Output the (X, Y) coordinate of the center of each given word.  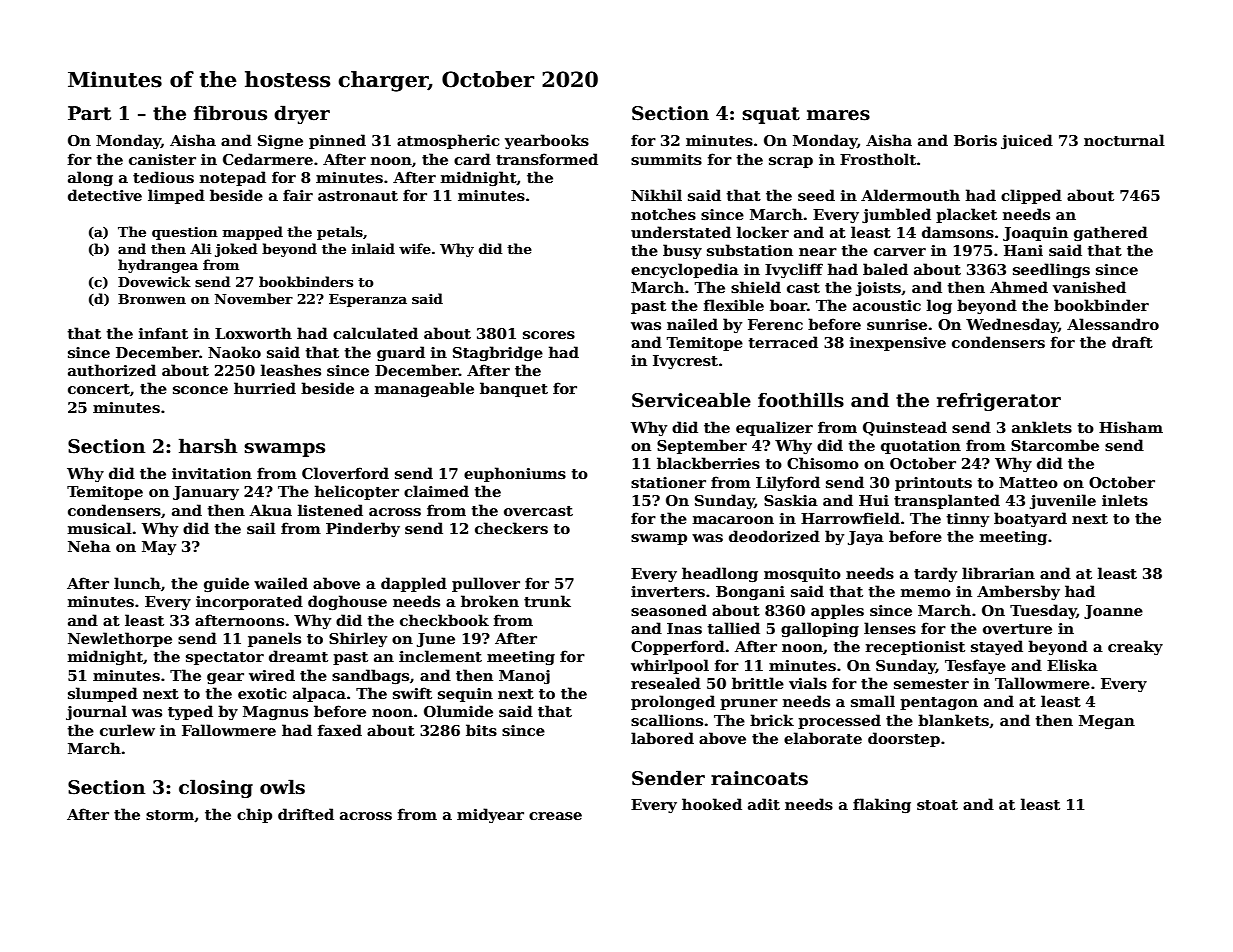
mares (838, 115)
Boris (975, 140)
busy (682, 251)
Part (89, 113)
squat (771, 115)
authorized (112, 370)
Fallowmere (229, 730)
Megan (1107, 722)
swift (412, 693)
